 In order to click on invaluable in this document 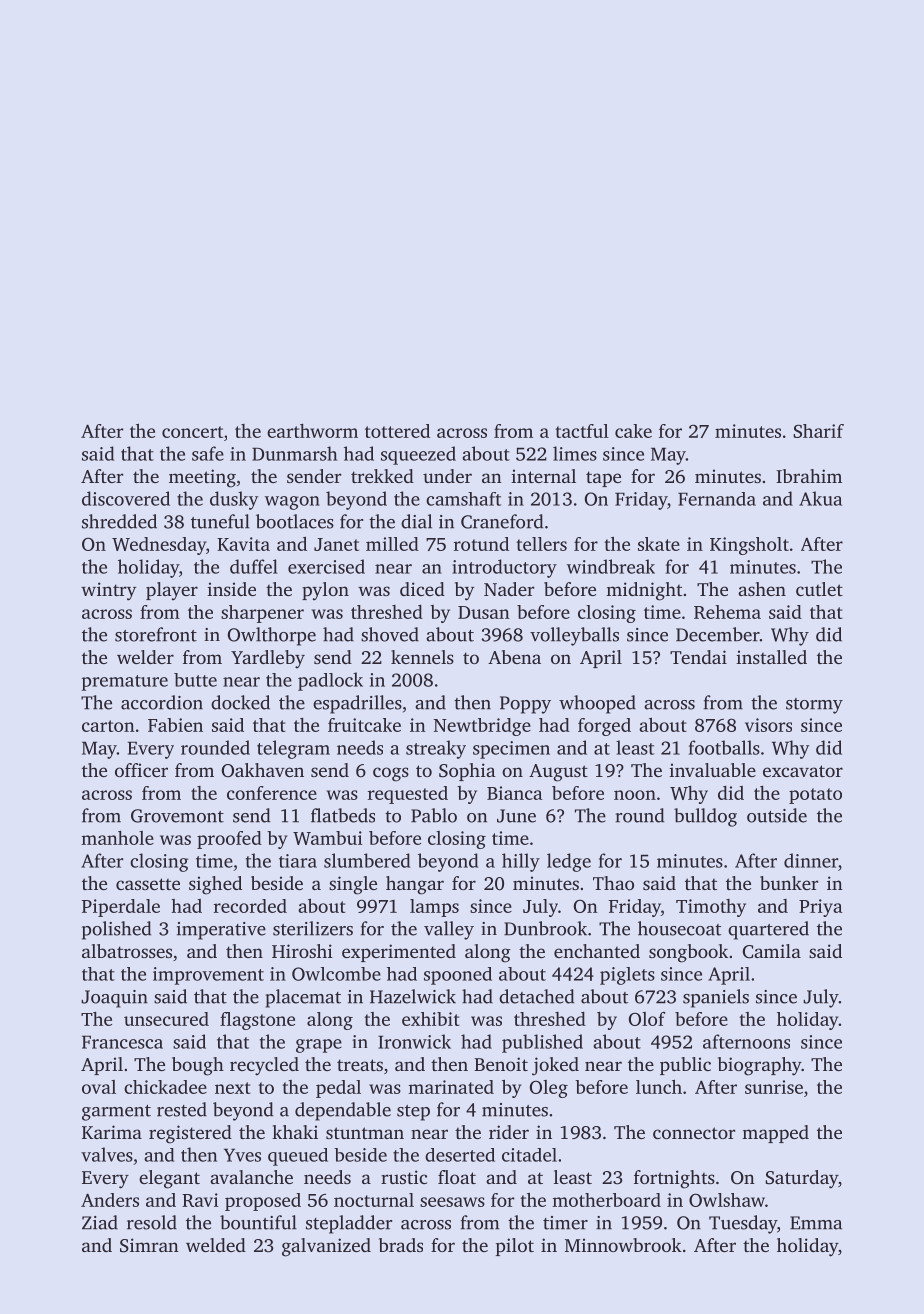, I will do `click(712, 770)`.
